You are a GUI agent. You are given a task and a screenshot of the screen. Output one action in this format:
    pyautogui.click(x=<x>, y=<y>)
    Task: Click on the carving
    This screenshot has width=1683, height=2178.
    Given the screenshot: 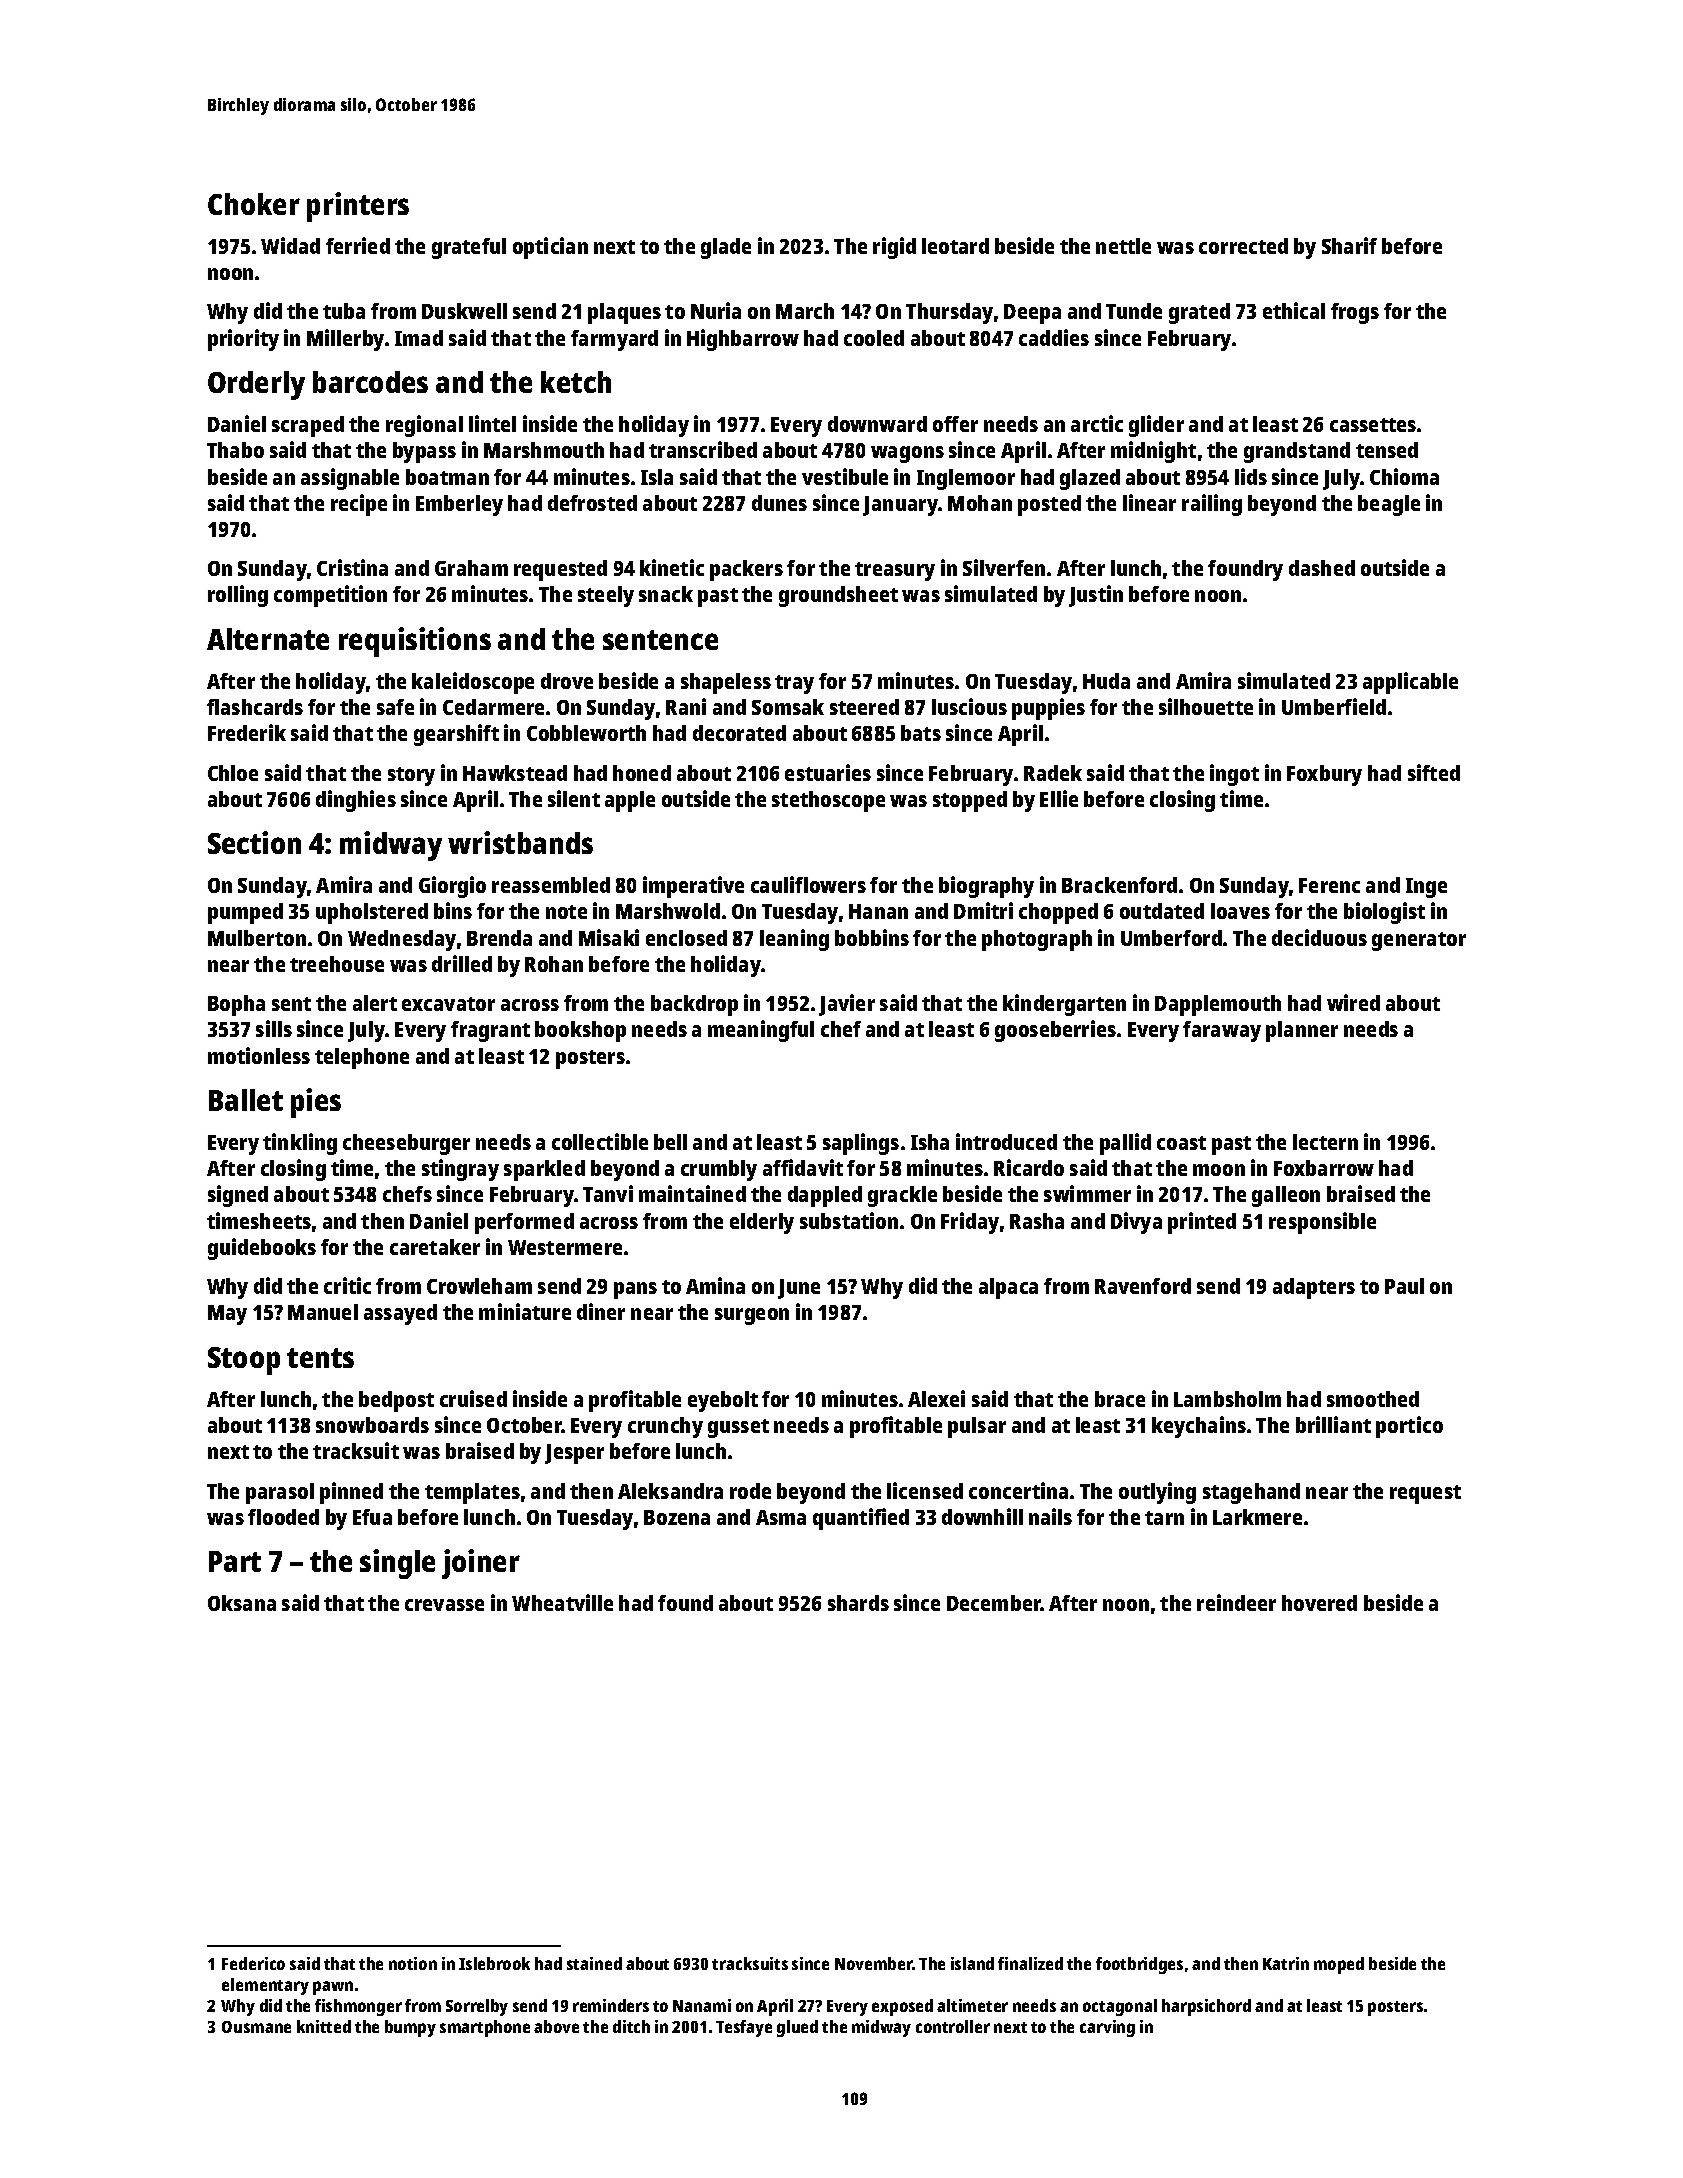 What is the action you would take?
    pyautogui.click(x=1107, y=2028)
